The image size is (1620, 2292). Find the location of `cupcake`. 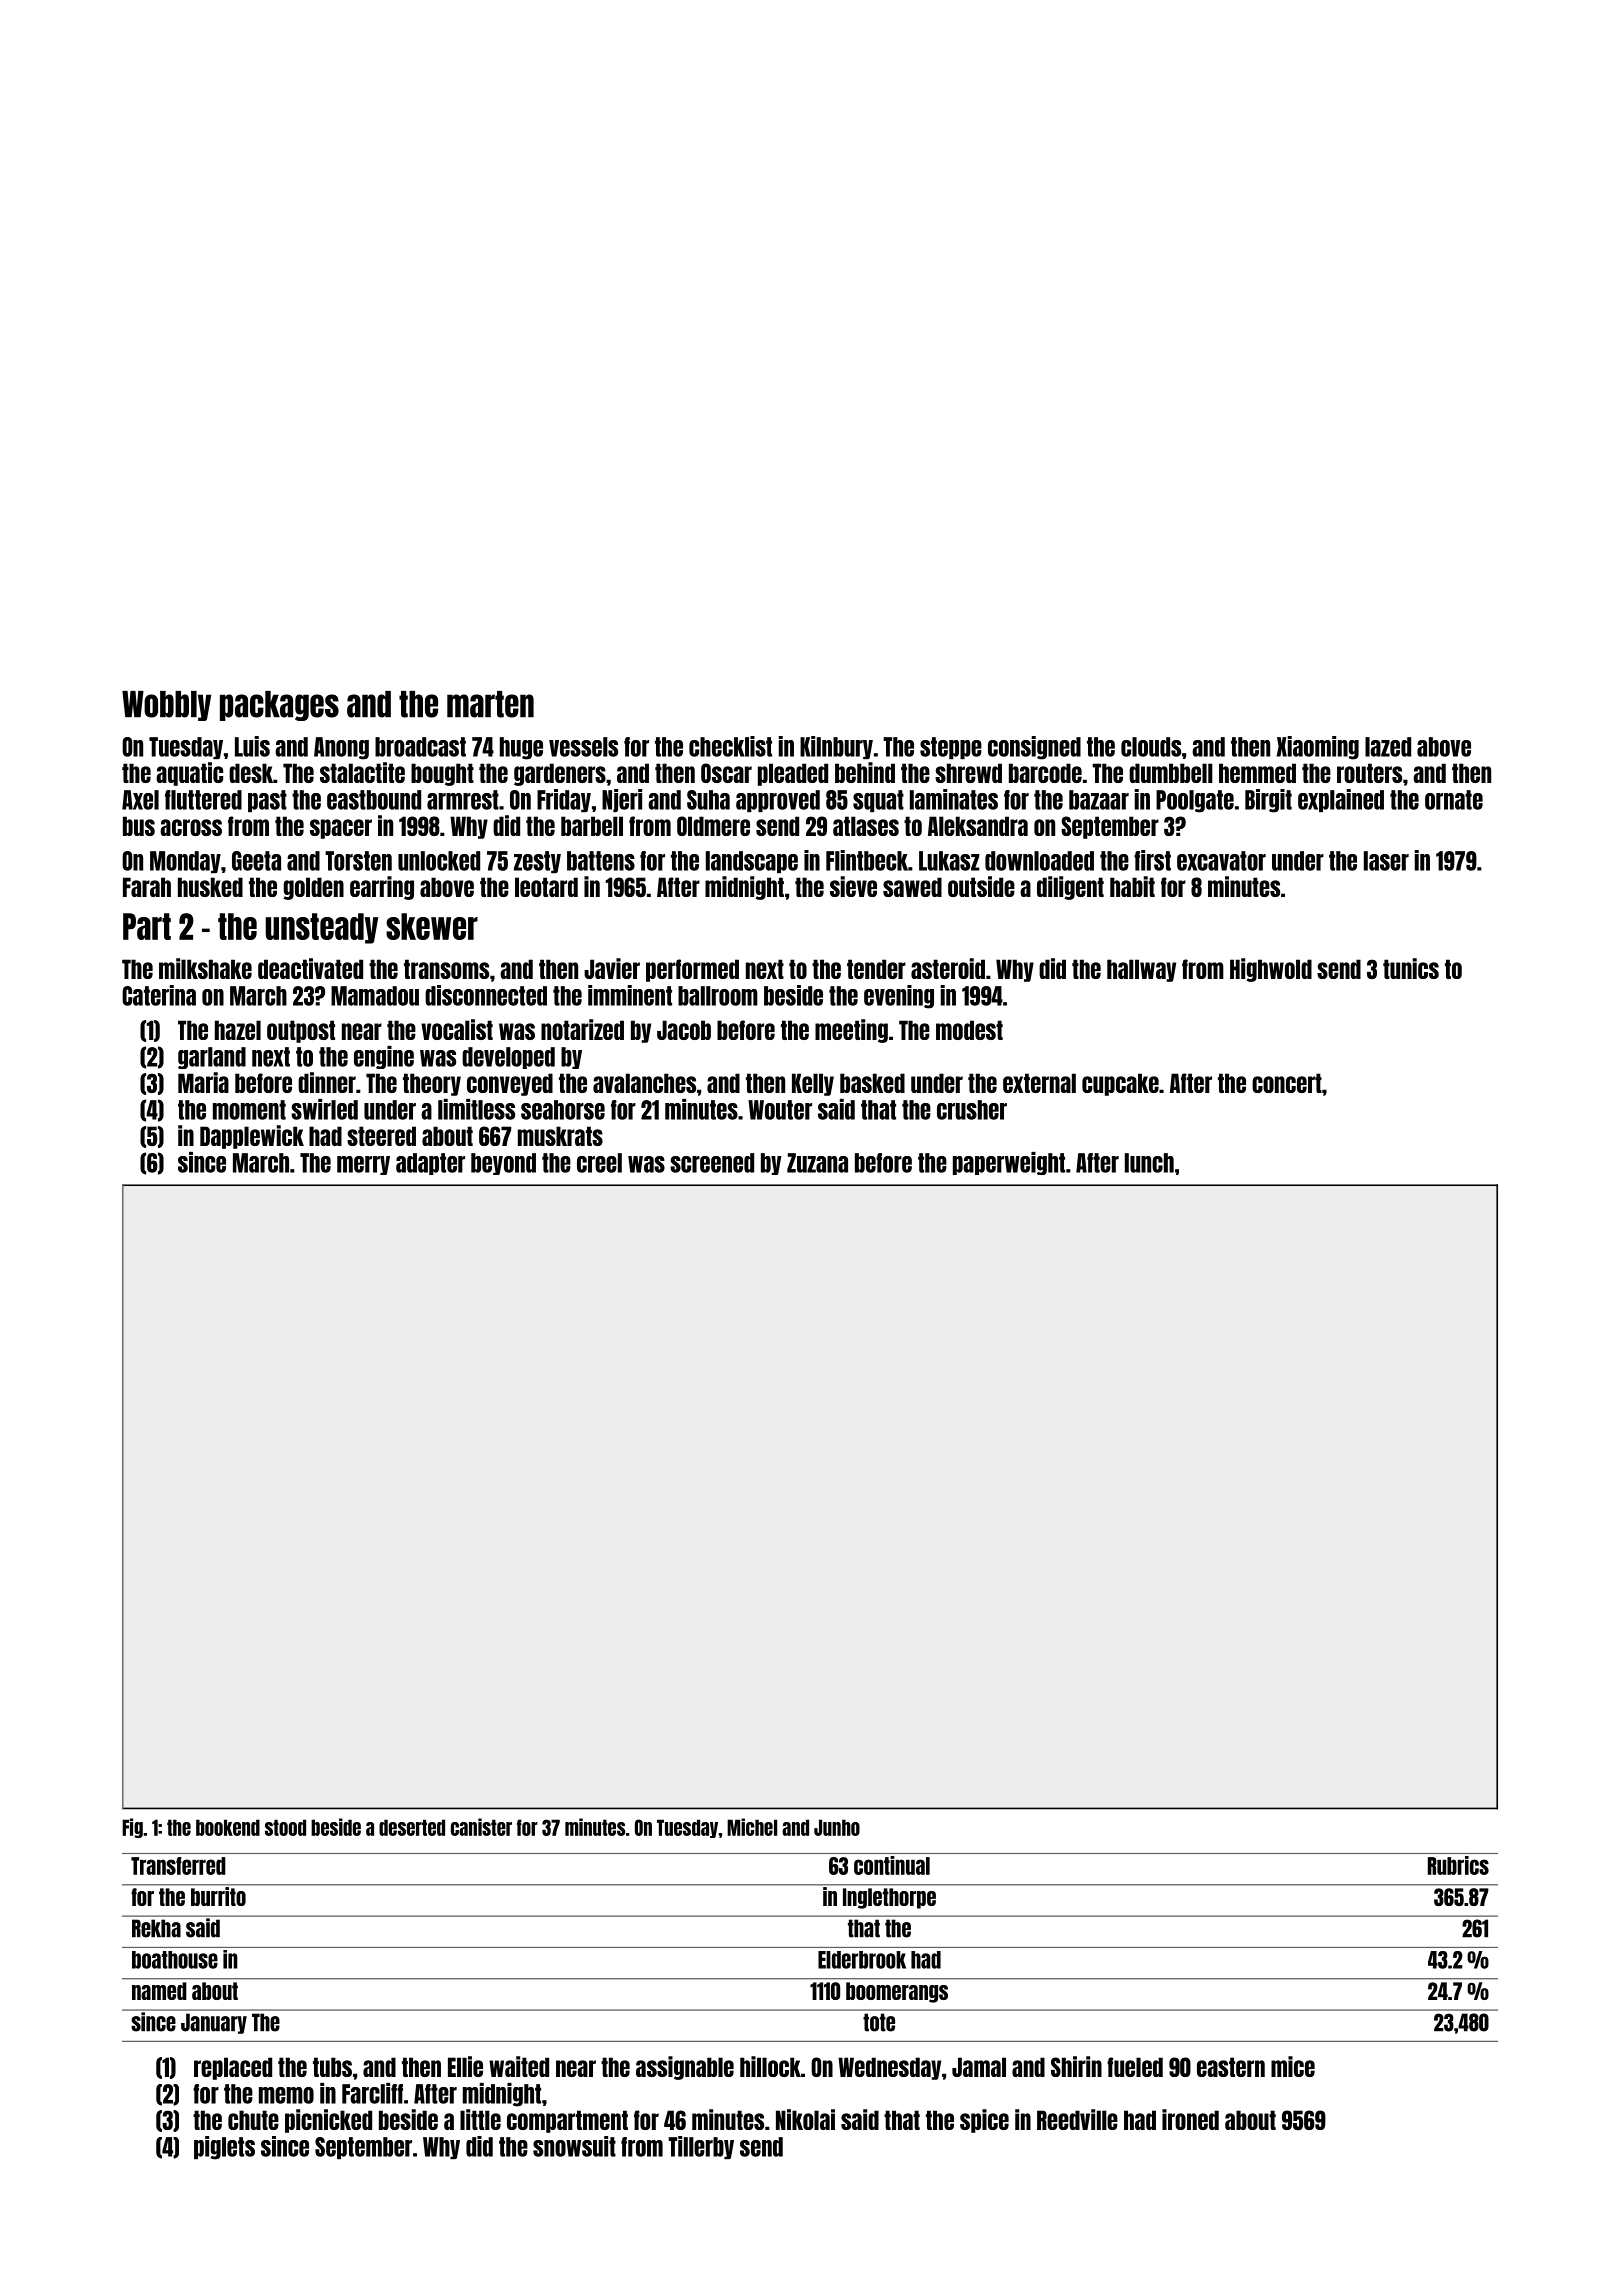

cupcake is located at coordinates (1120, 1084).
